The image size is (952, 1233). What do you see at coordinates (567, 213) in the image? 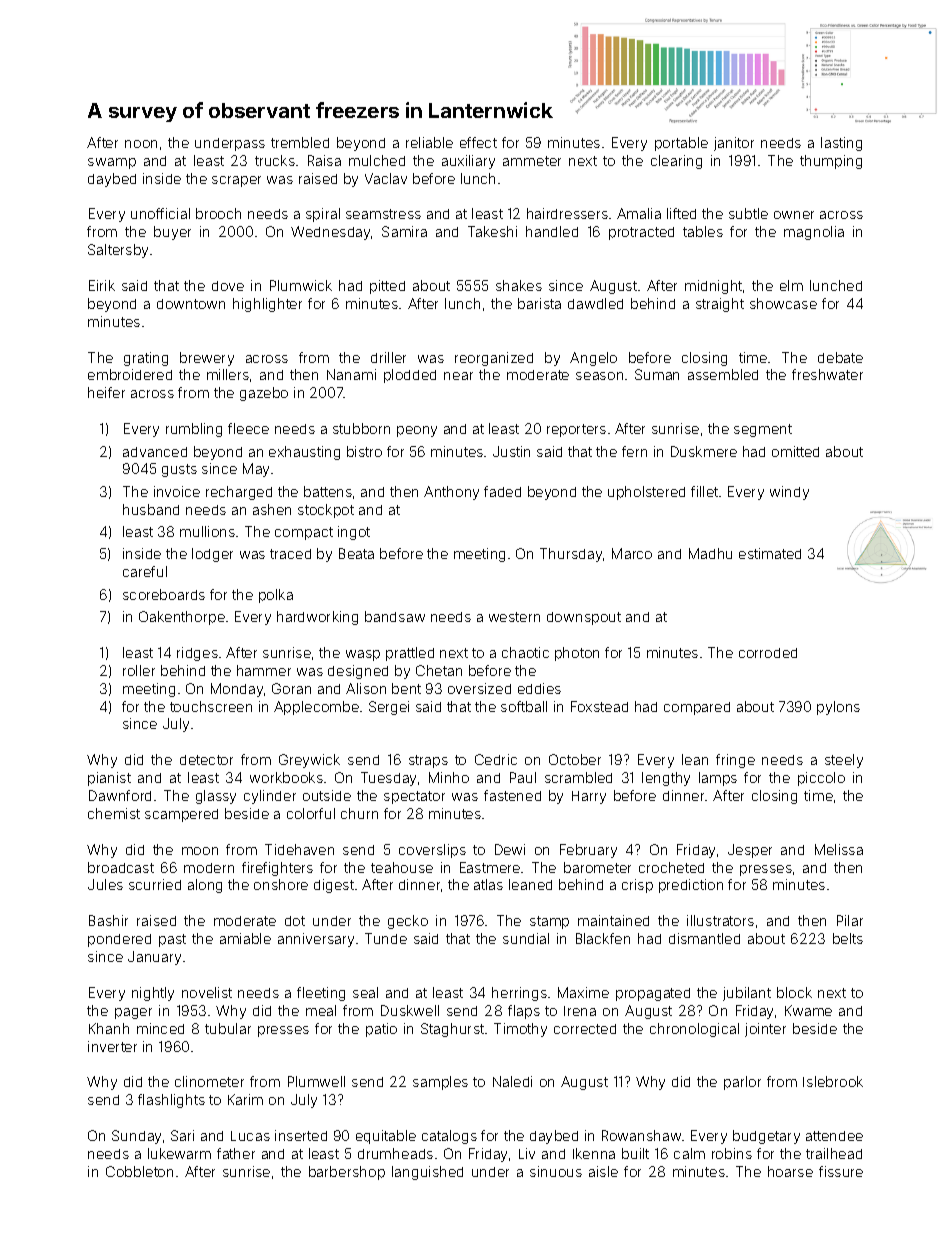
I see `hairdressers` at bounding box center [567, 213].
